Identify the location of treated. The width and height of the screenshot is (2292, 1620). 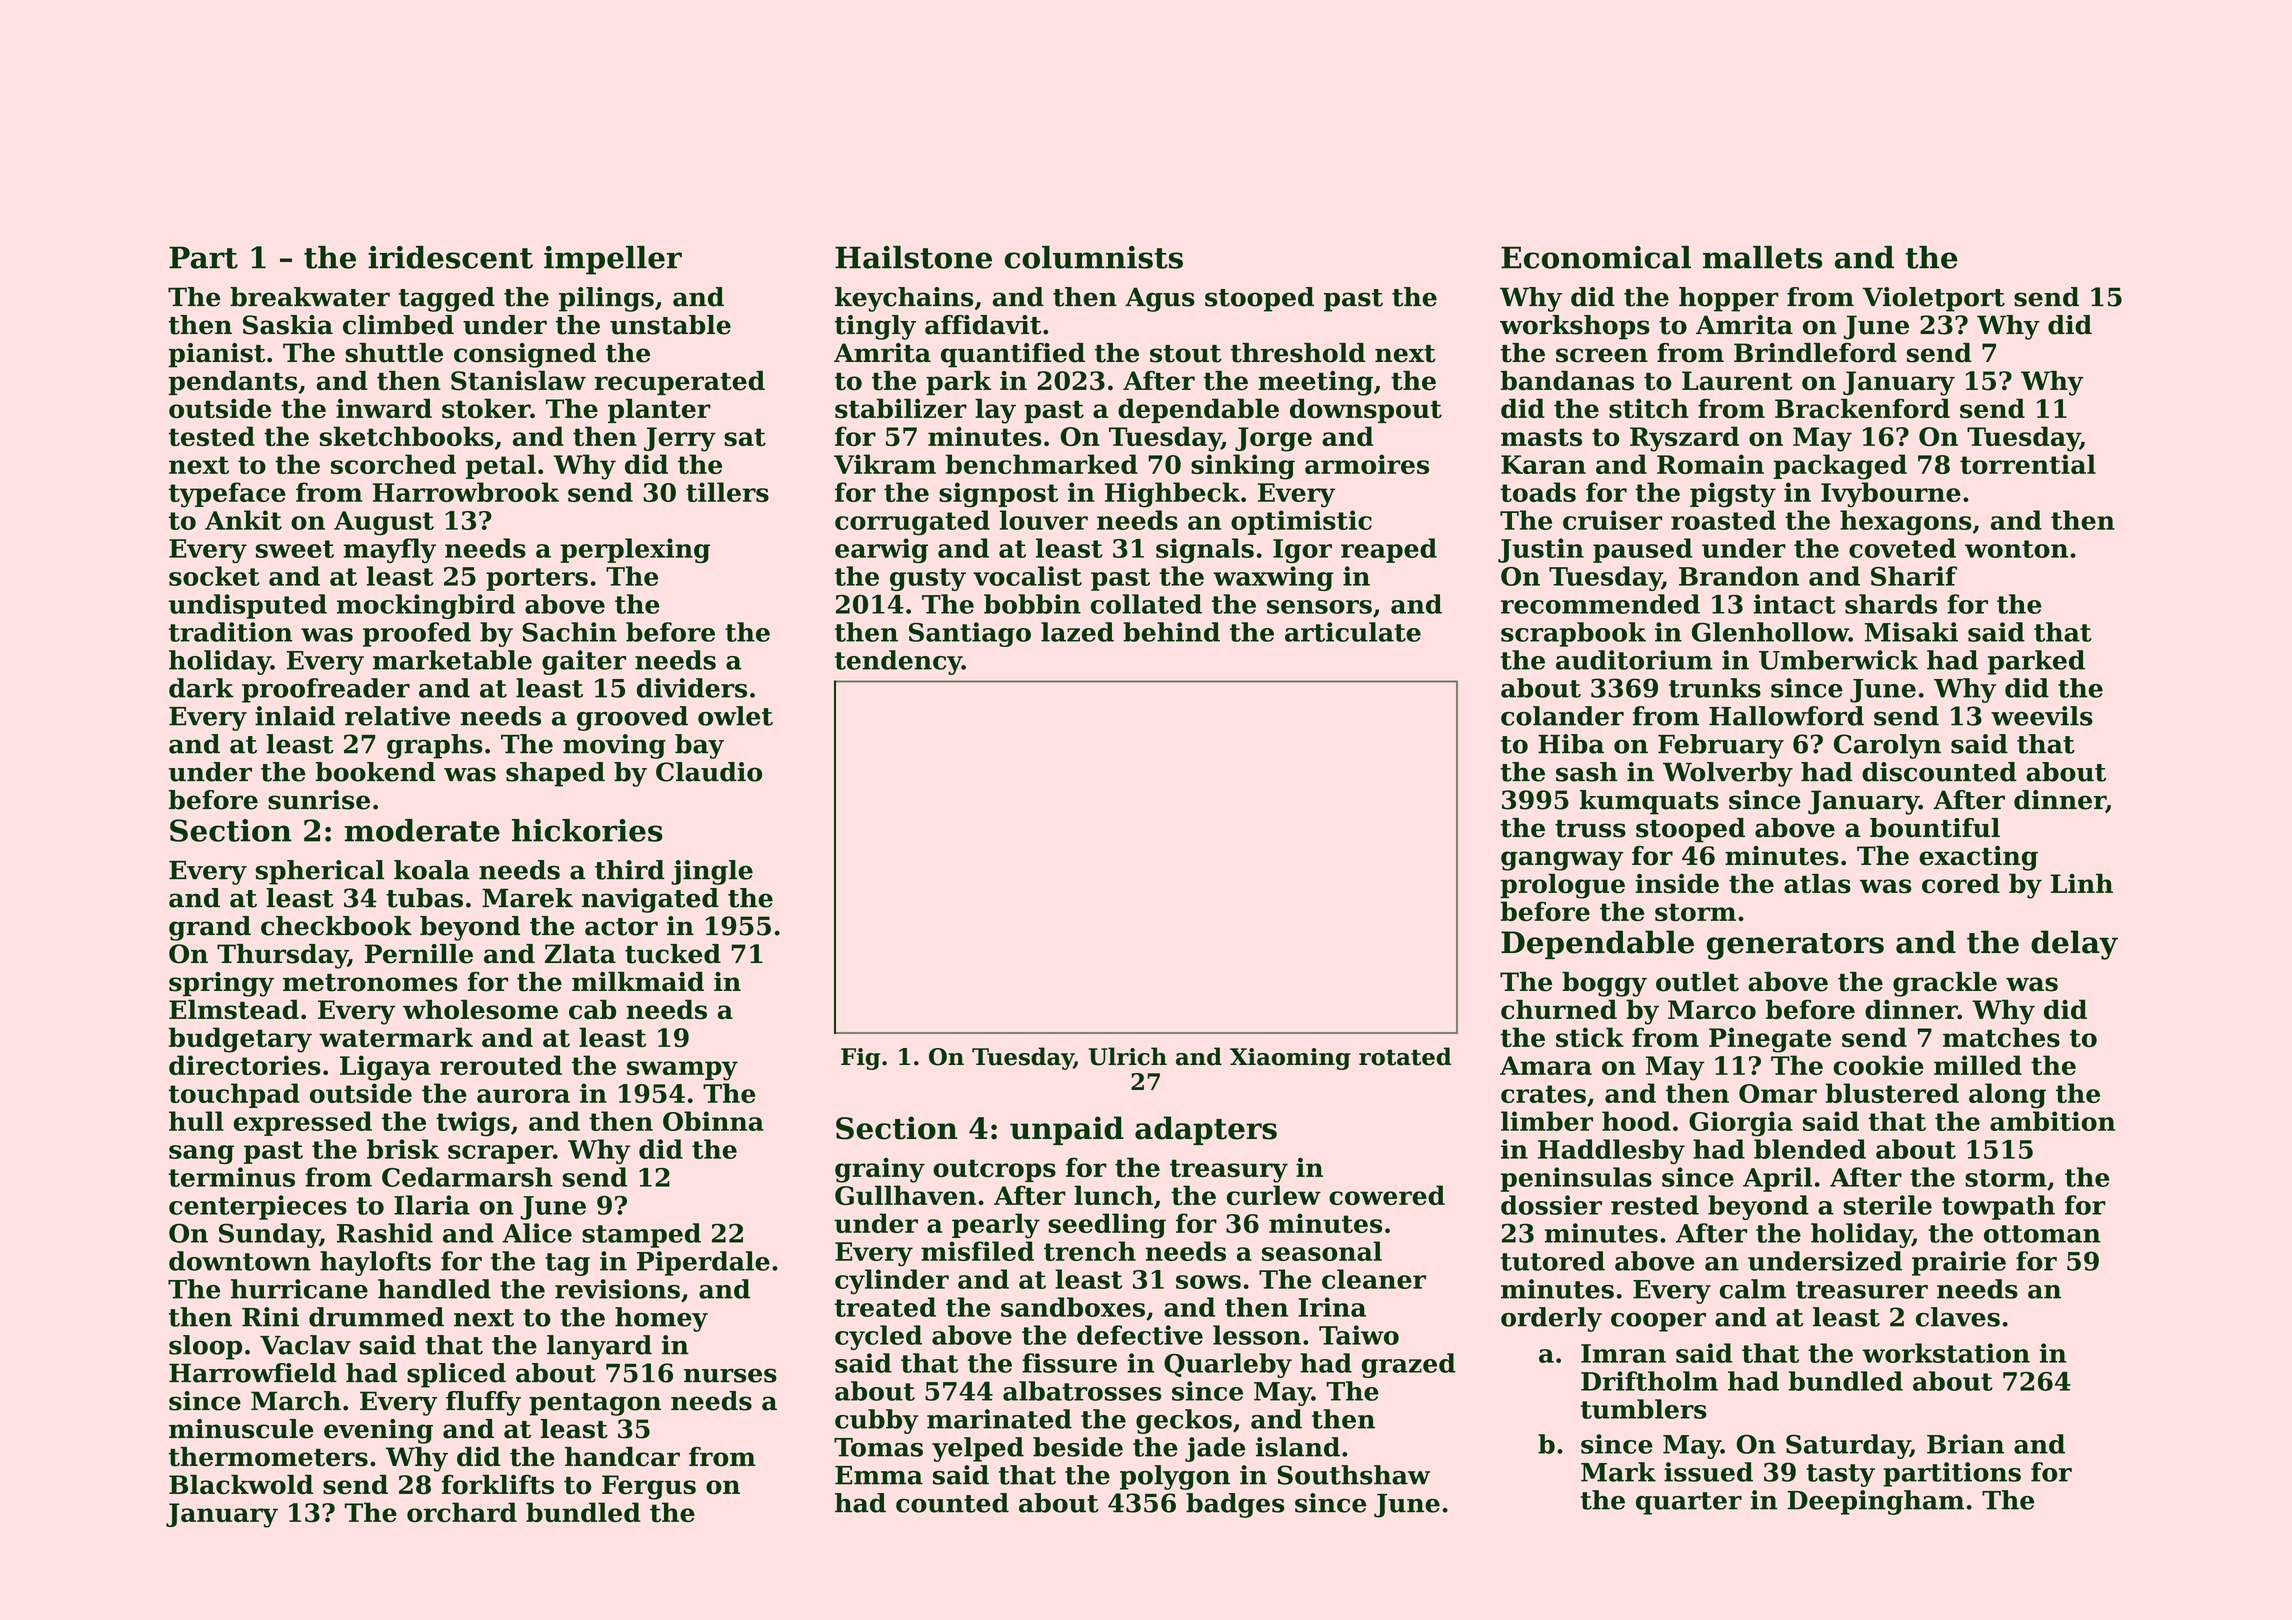
(885, 1307).
